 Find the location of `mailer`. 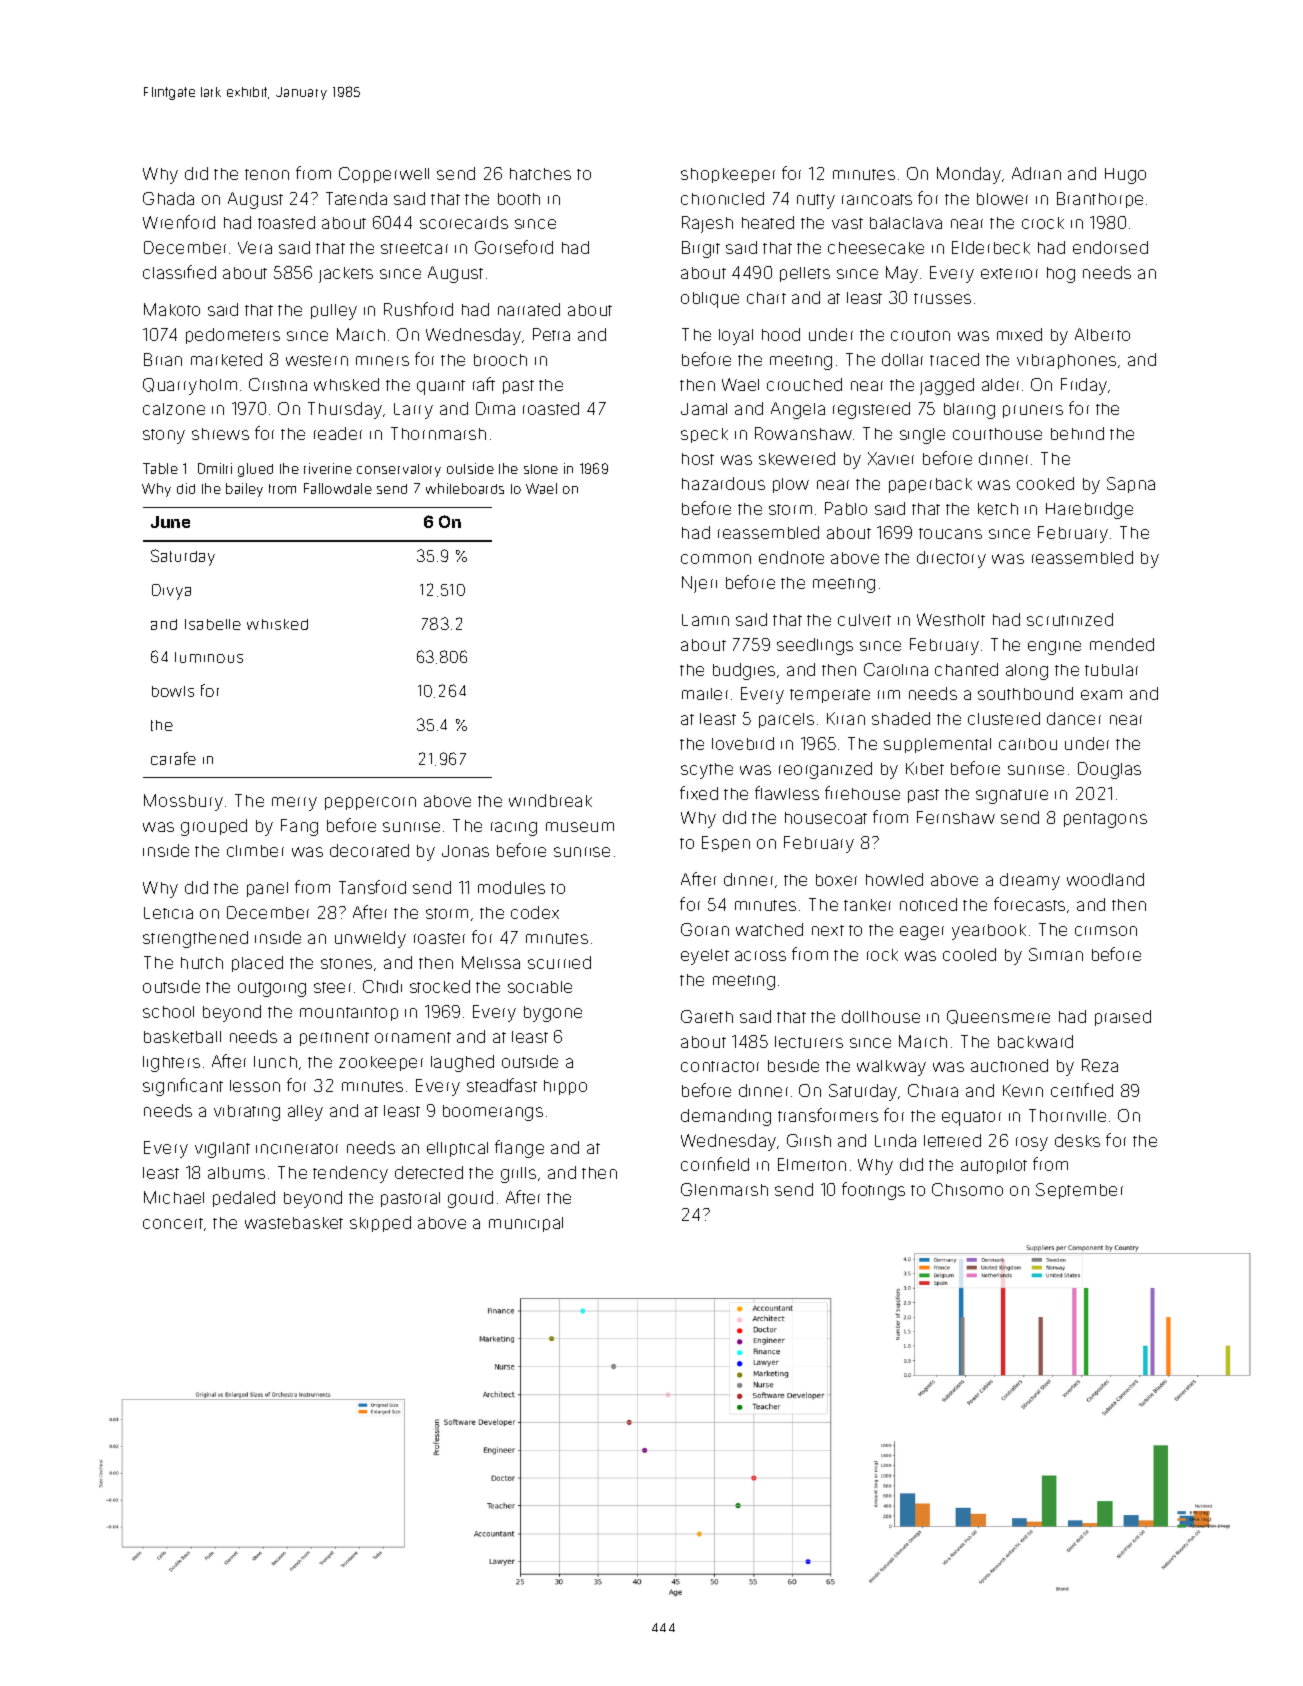

mailer is located at coordinates (705, 694).
